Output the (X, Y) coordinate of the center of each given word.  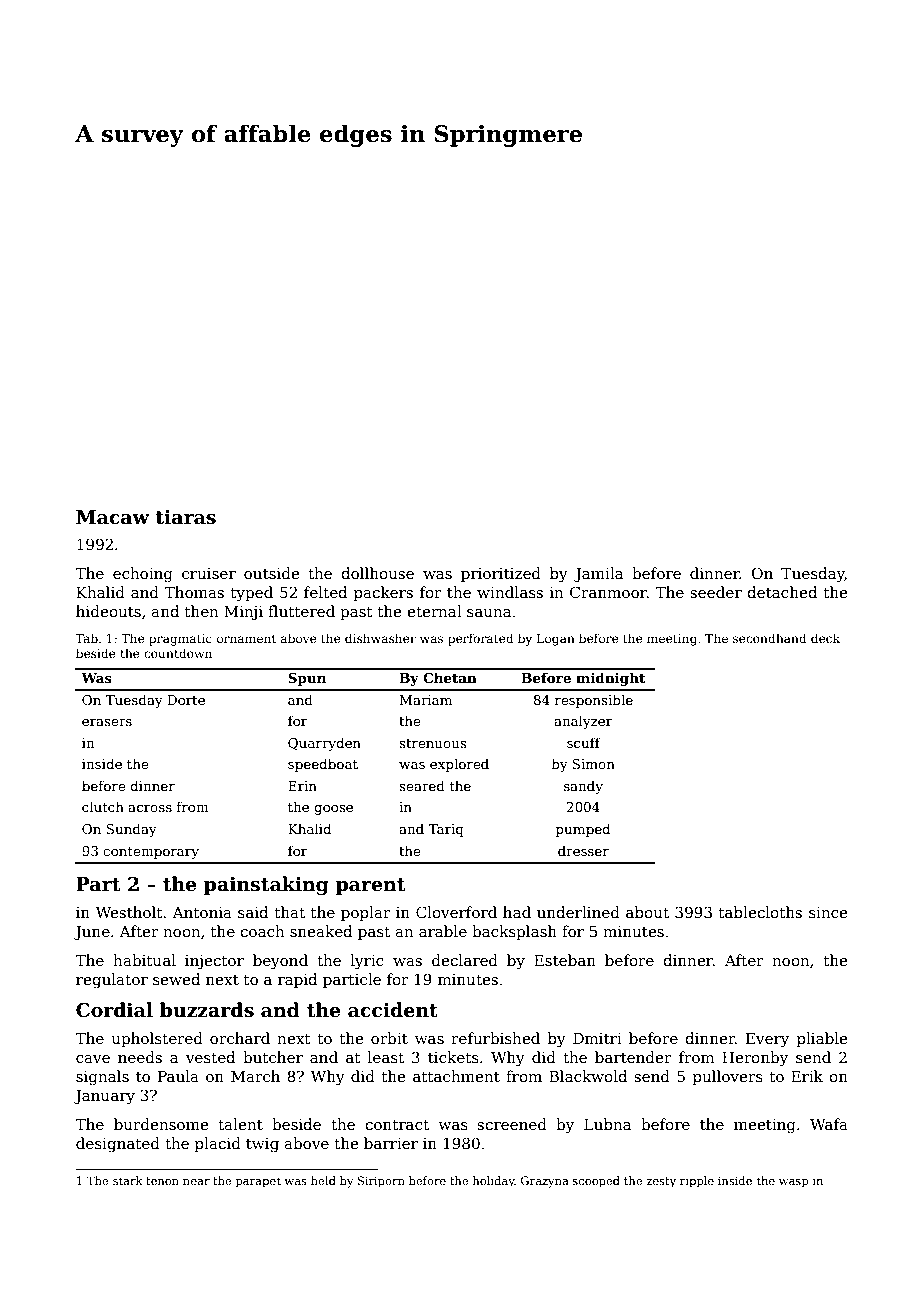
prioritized (501, 574)
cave (93, 1059)
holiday (494, 1182)
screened (512, 1124)
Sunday (131, 830)
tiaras (186, 517)
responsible (594, 701)
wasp (793, 1183)
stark (127, 1180)
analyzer (583, 722)
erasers (107, 722)
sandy (583, 787)
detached (782, 592)
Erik (807, 1076)
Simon (593, 764)
